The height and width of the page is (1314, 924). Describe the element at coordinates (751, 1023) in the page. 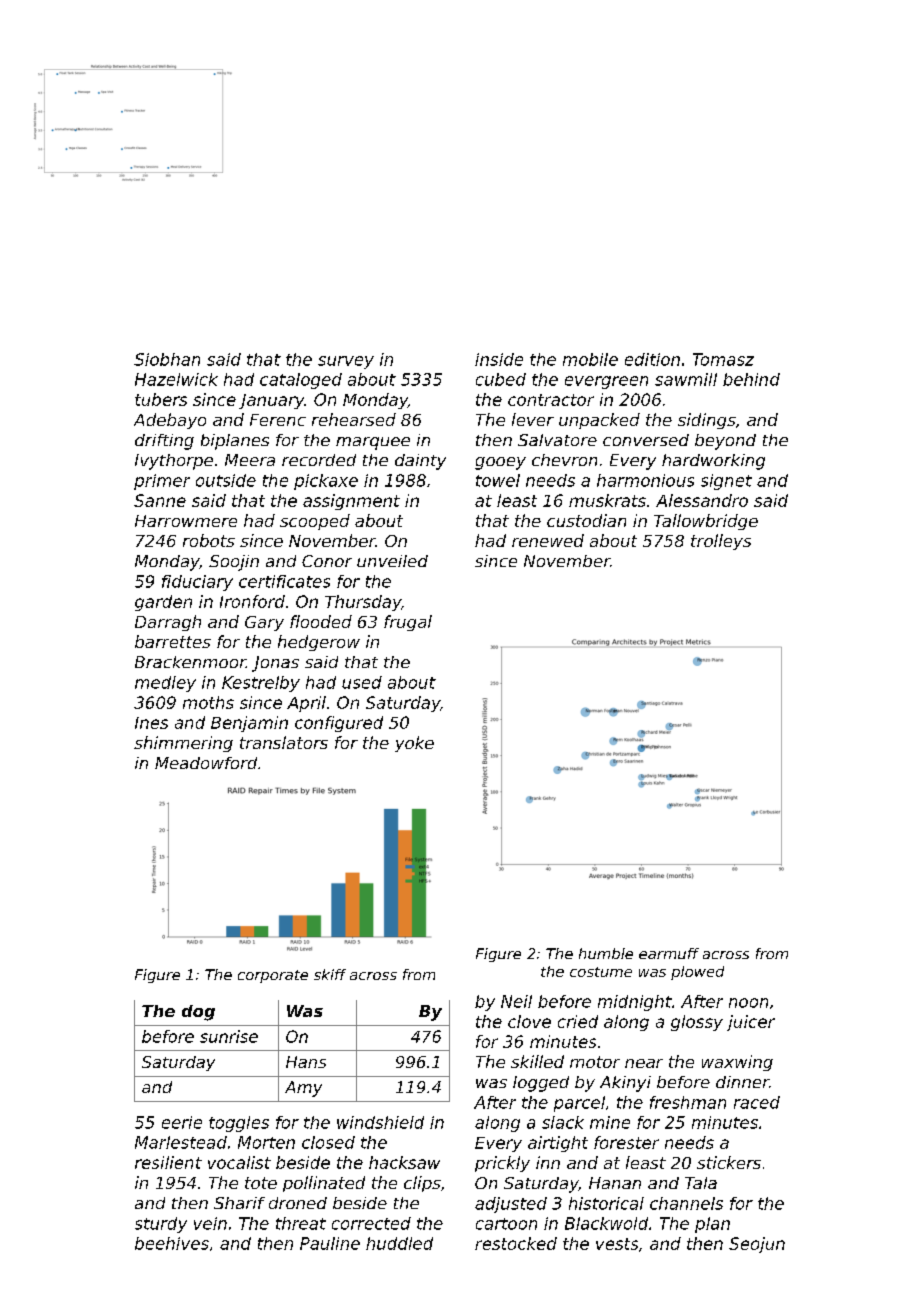

I see `juicer` at that location.
